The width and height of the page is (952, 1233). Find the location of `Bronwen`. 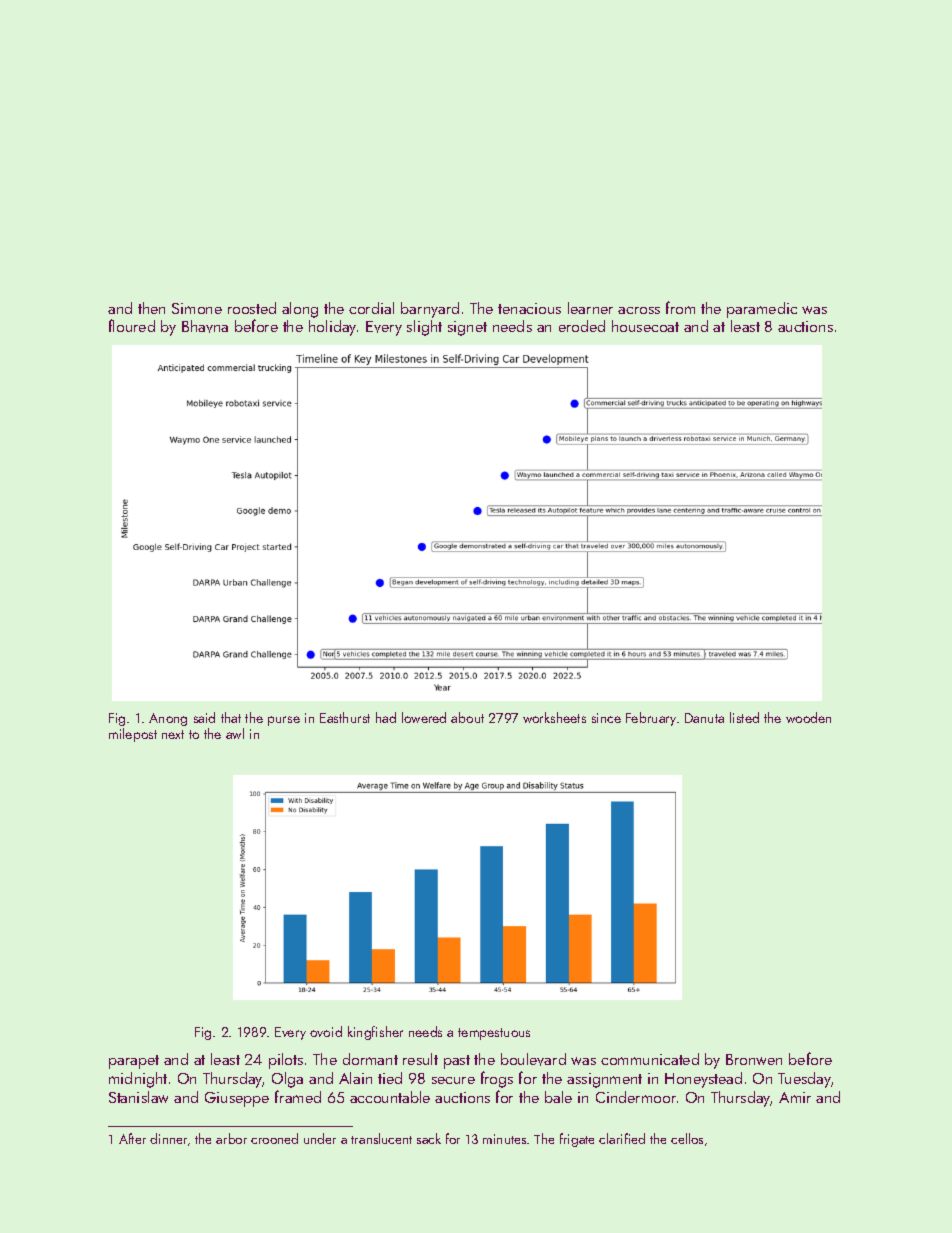

Bronwen is located at coordinates (754, 1059).
